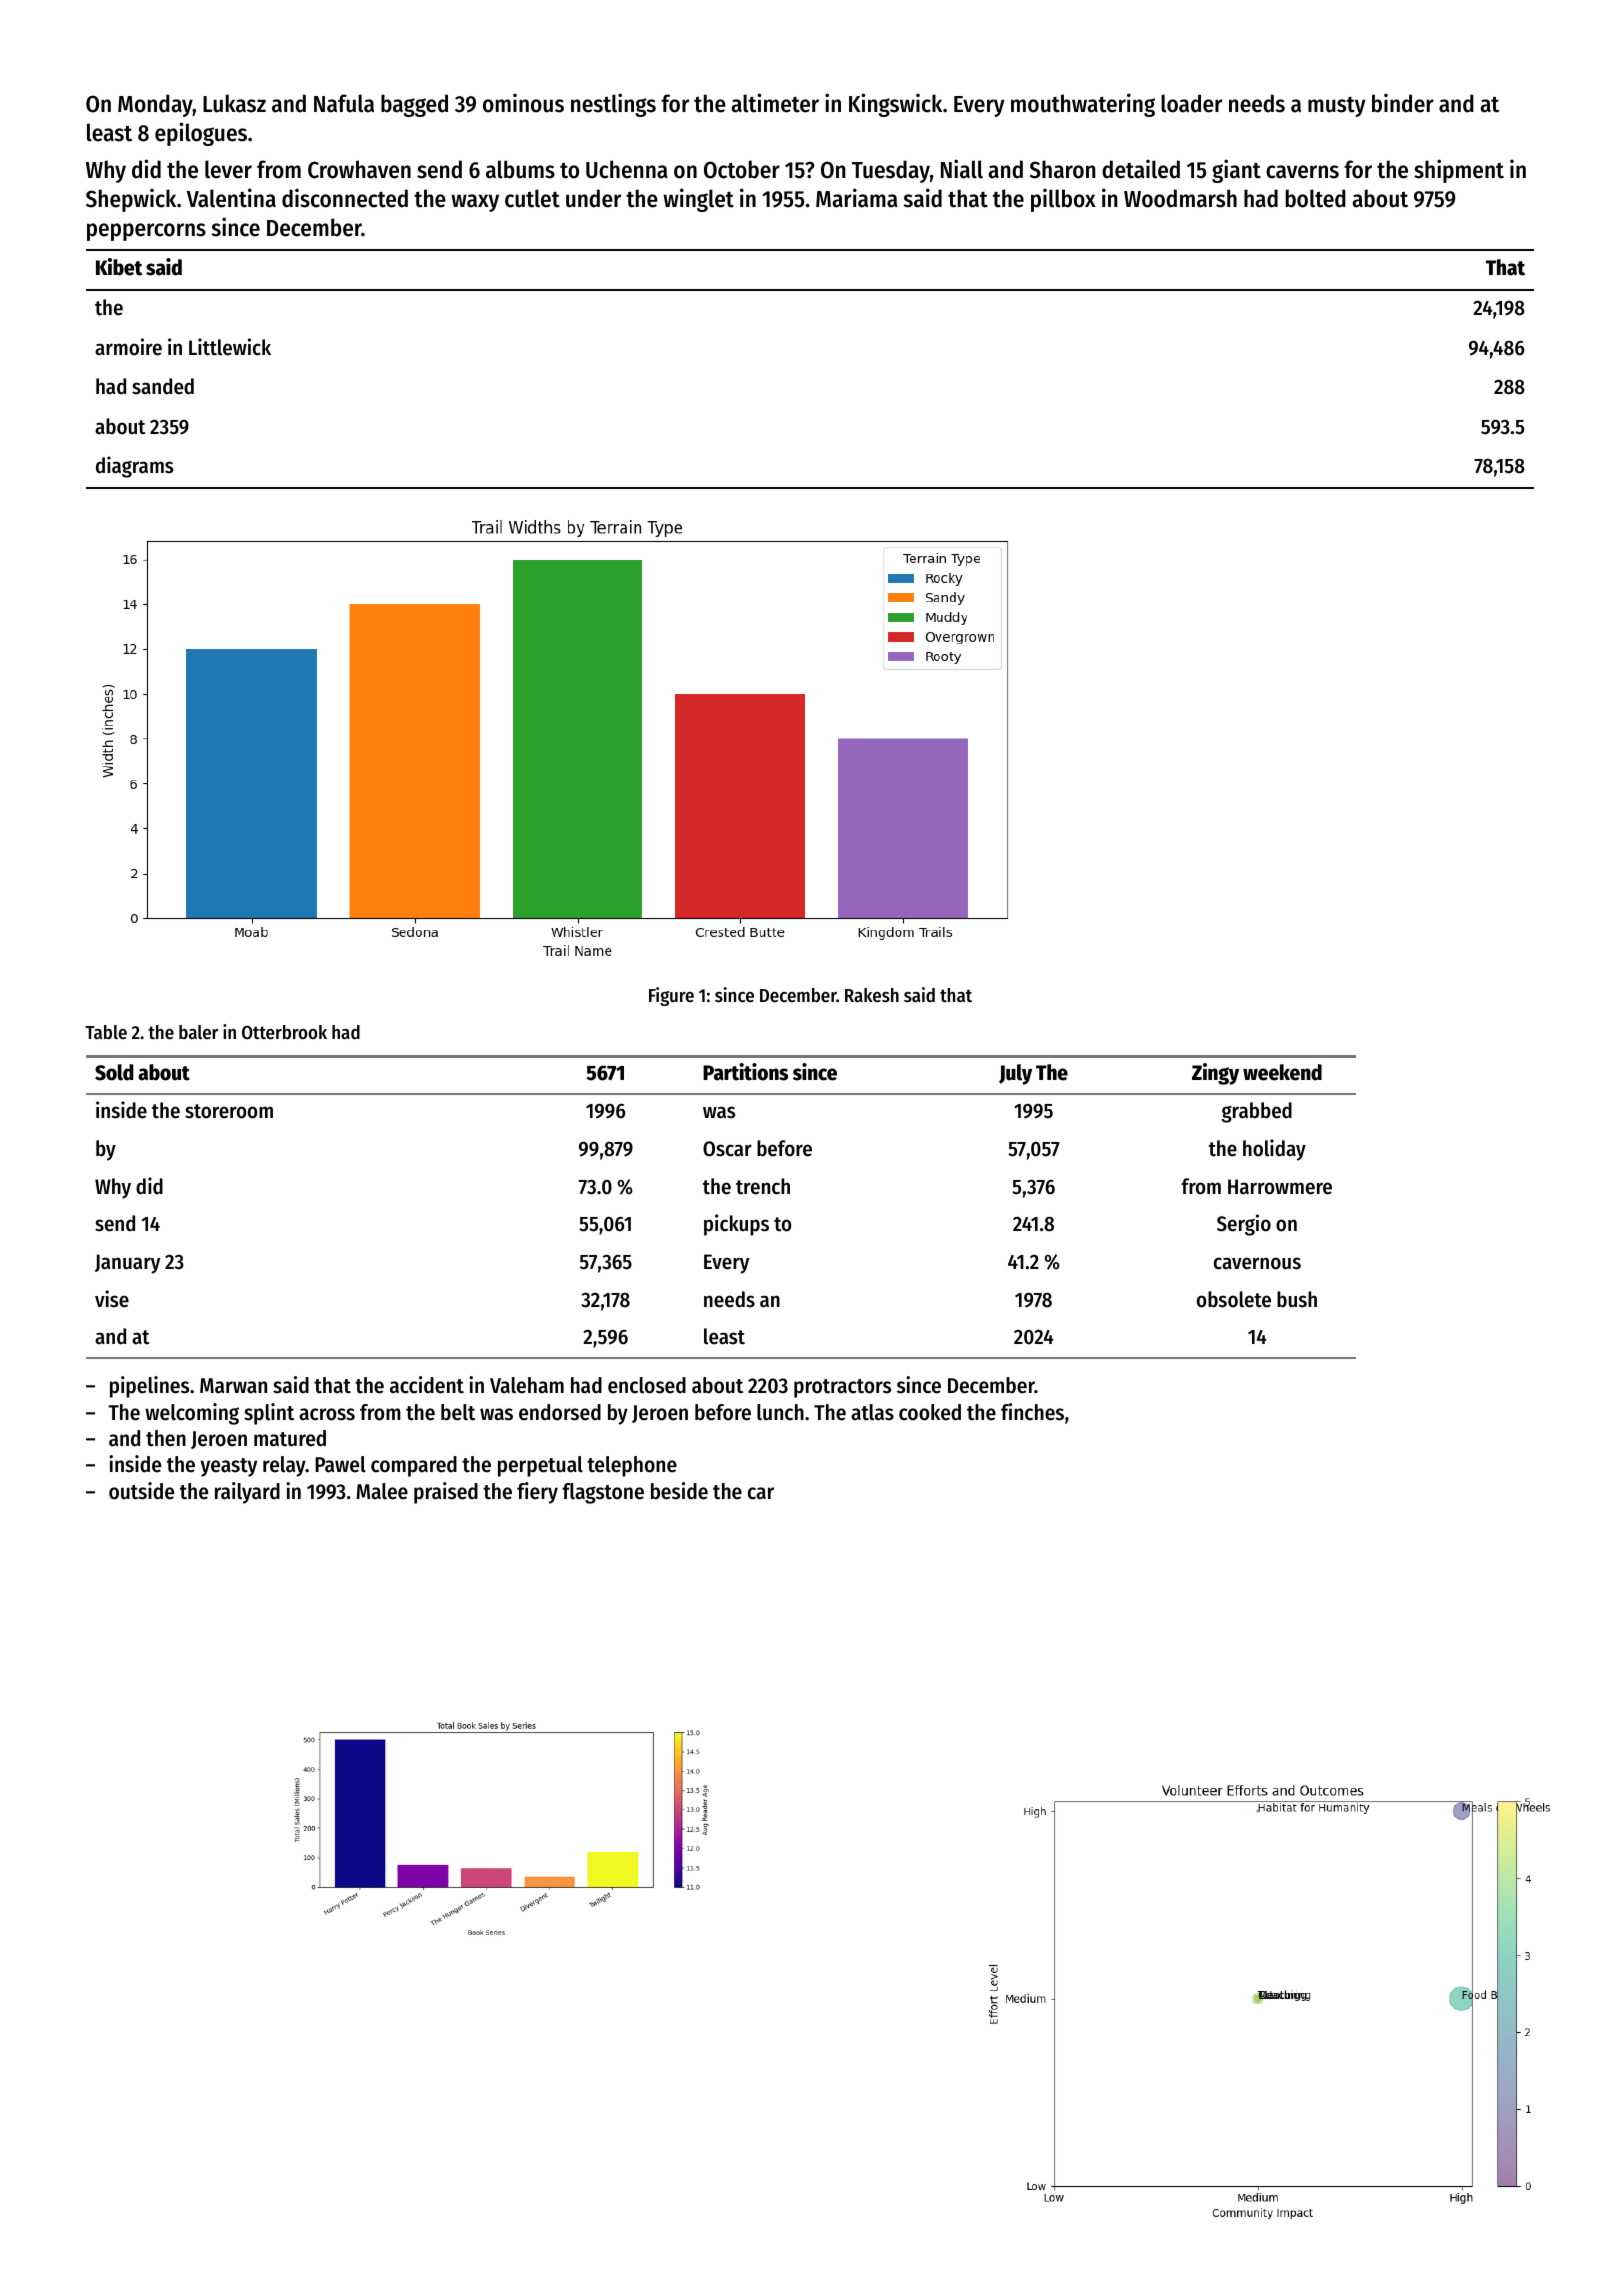 Image resolution: width=1620 pixels, height=2292 pixels. Describe the element at coordinates (128, 347) in the image. I see `armoire` at that location.
